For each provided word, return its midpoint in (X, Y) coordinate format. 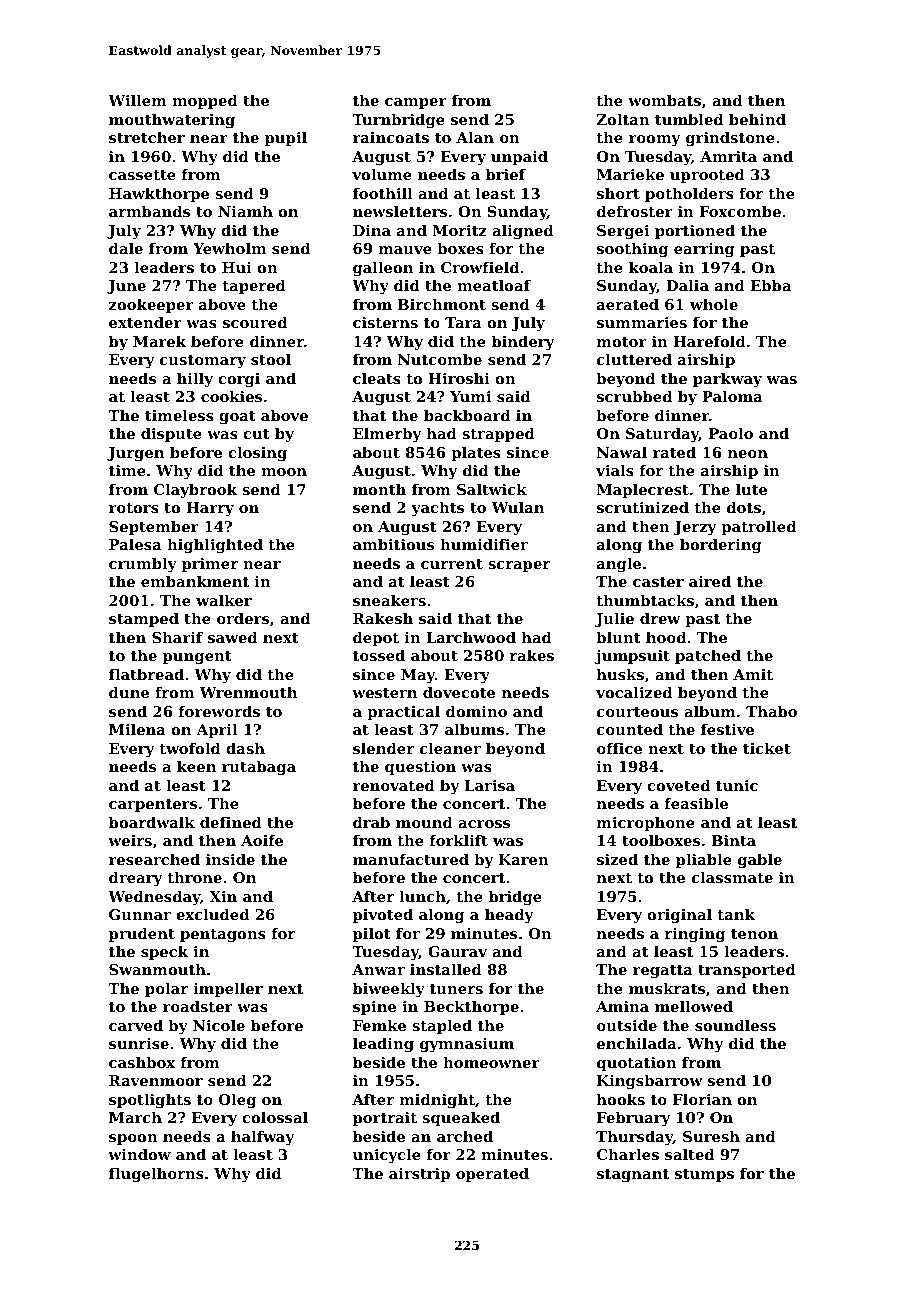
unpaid (519, 158)
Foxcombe (740, 211)
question (420, 768)
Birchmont (442, 304)
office (619, 748)
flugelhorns (156, 1175)
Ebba (770, 285)
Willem (137, 100)
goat (237, 418)
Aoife (262, 840)
